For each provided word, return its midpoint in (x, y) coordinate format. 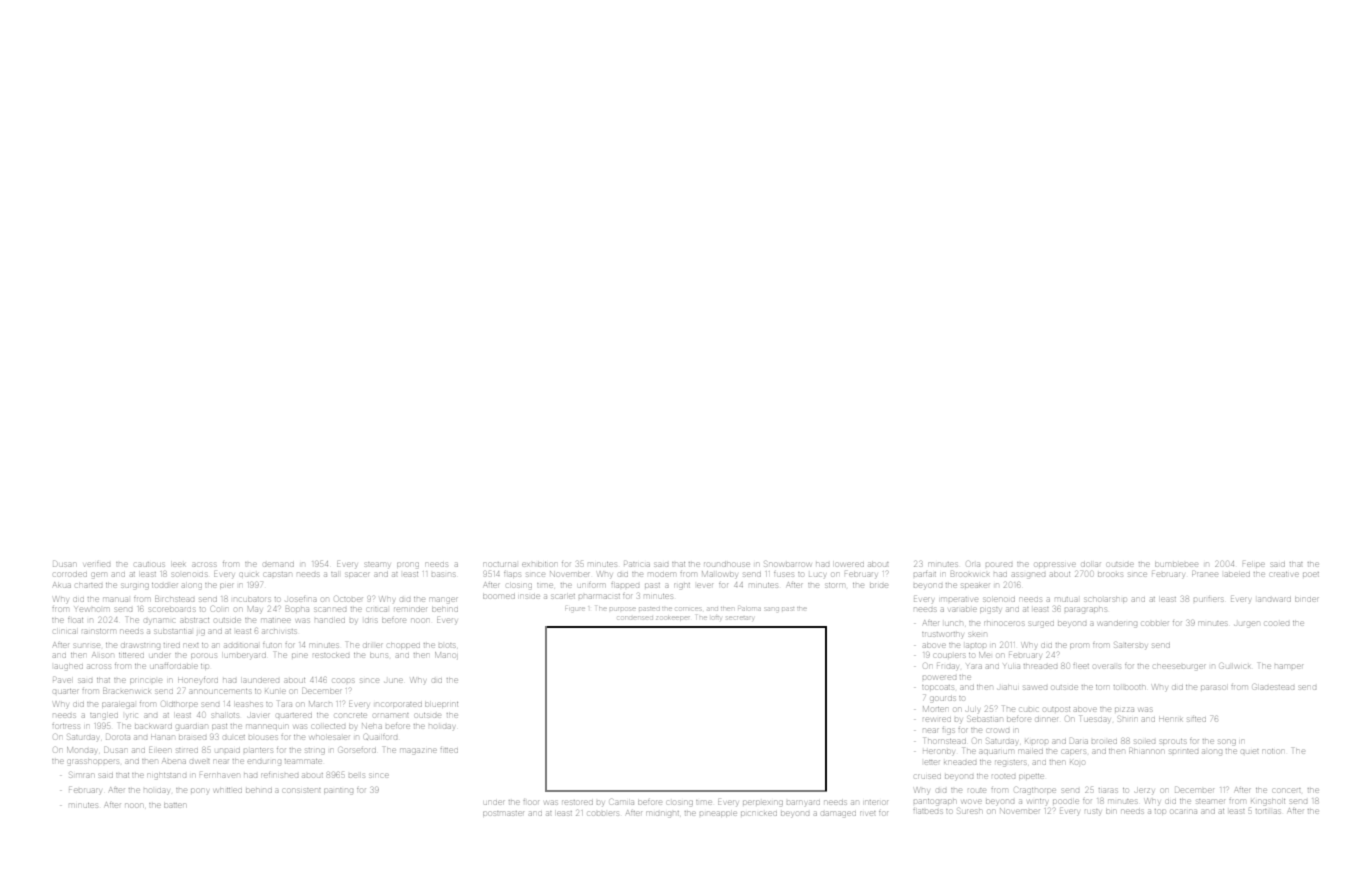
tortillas (1268, 811)
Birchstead (174, 599)
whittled (228, 790)
